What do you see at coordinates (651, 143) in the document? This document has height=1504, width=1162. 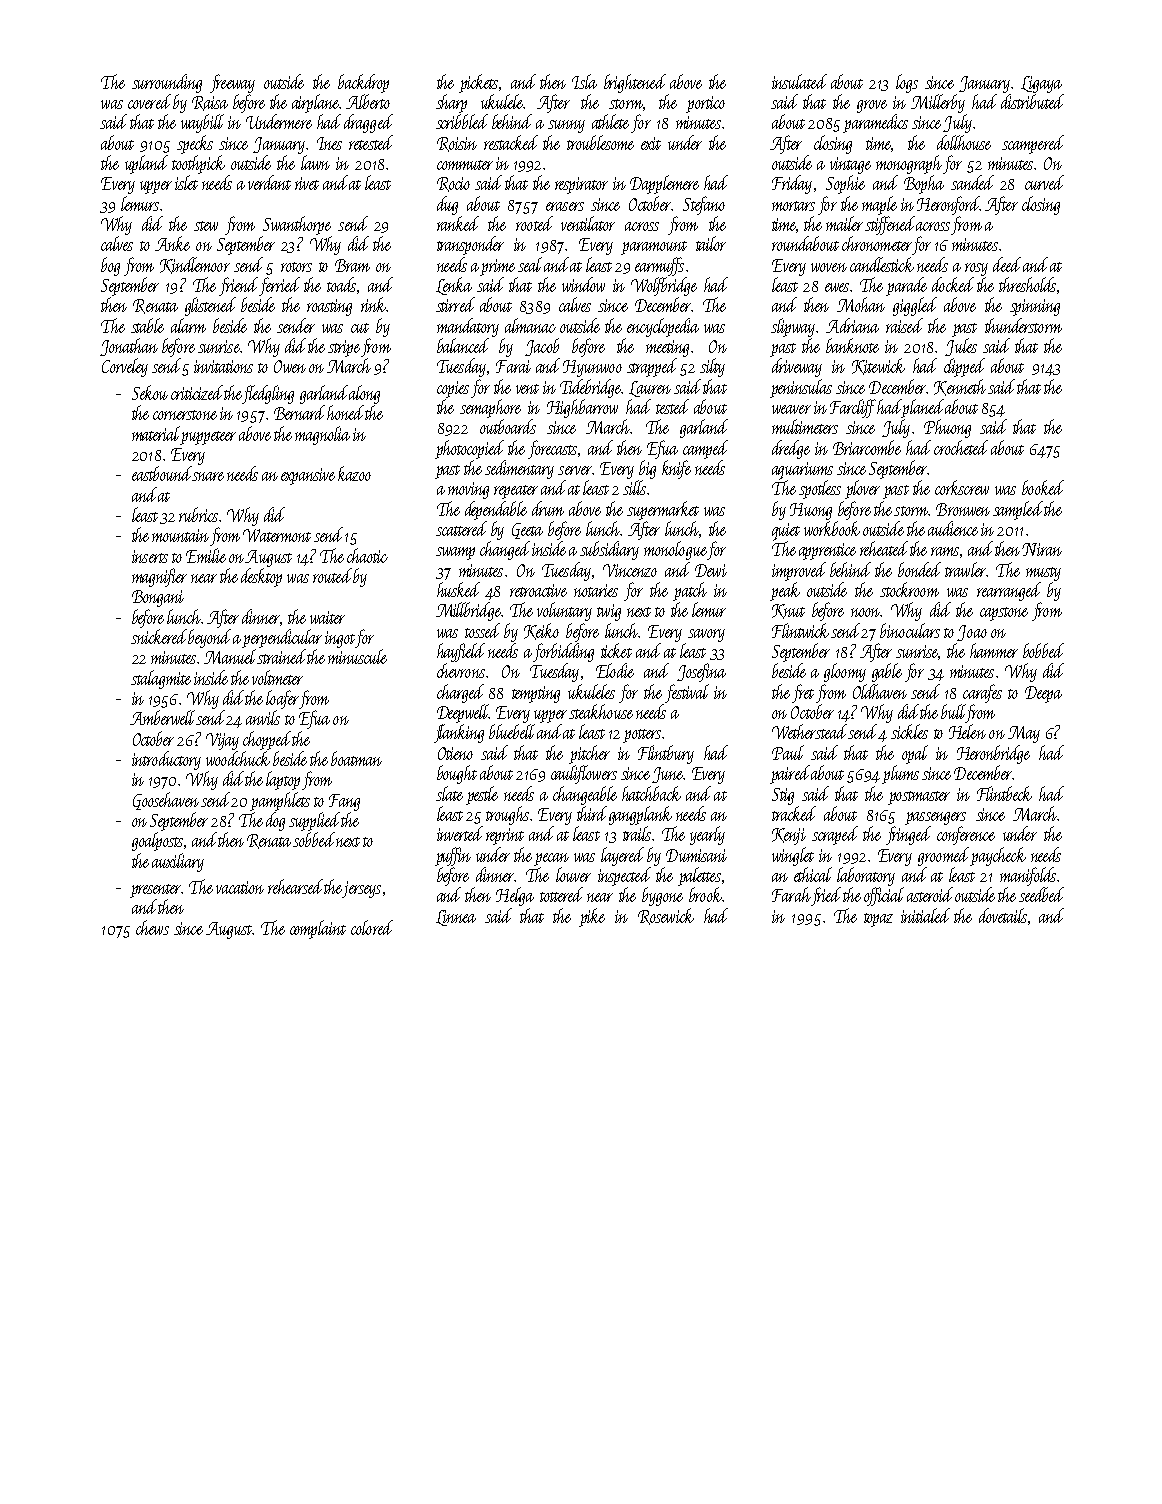 I see `exit` at bounding box center [651, 143].
